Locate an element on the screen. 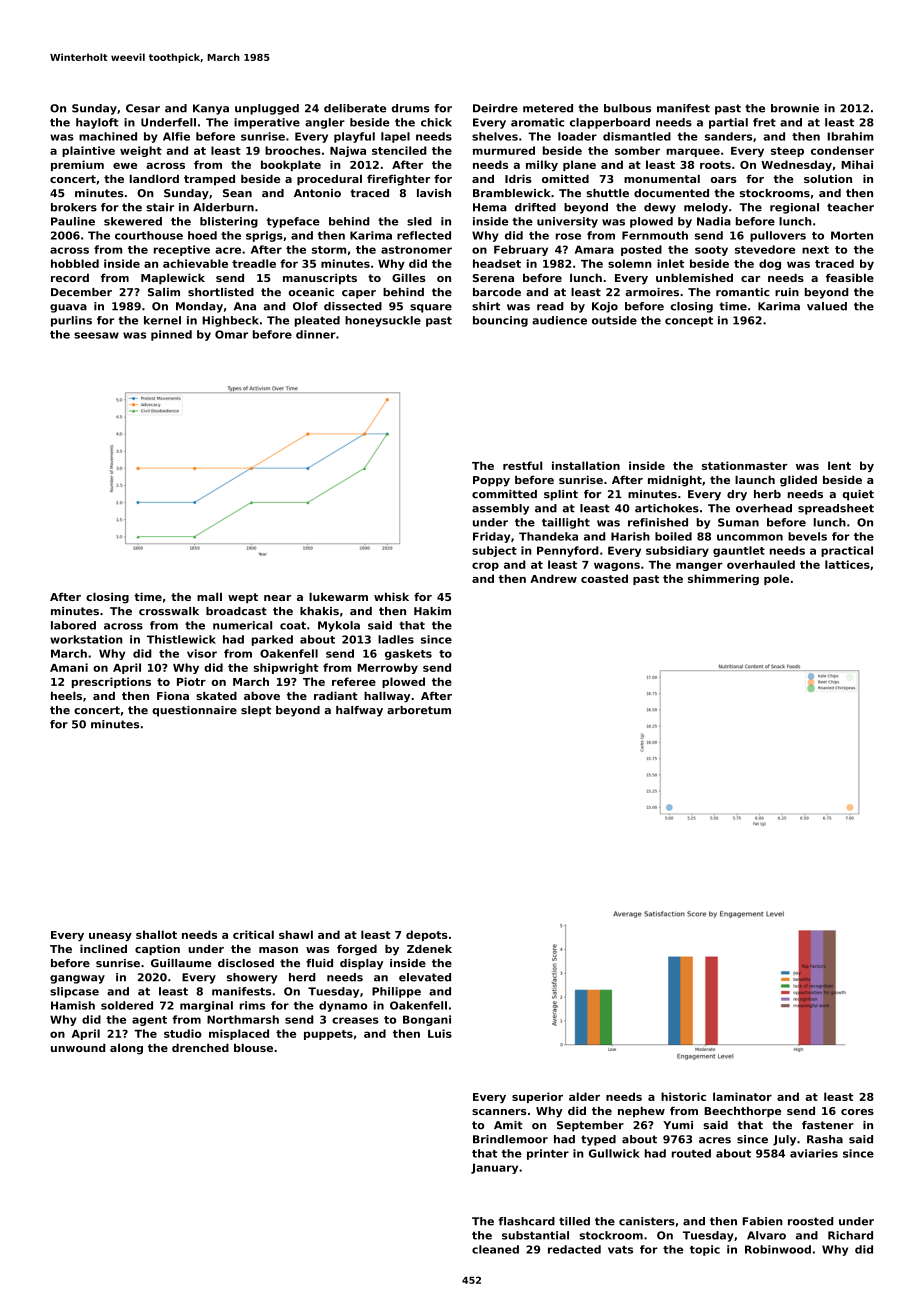  laminator is located at coordinates (742, 1096).
